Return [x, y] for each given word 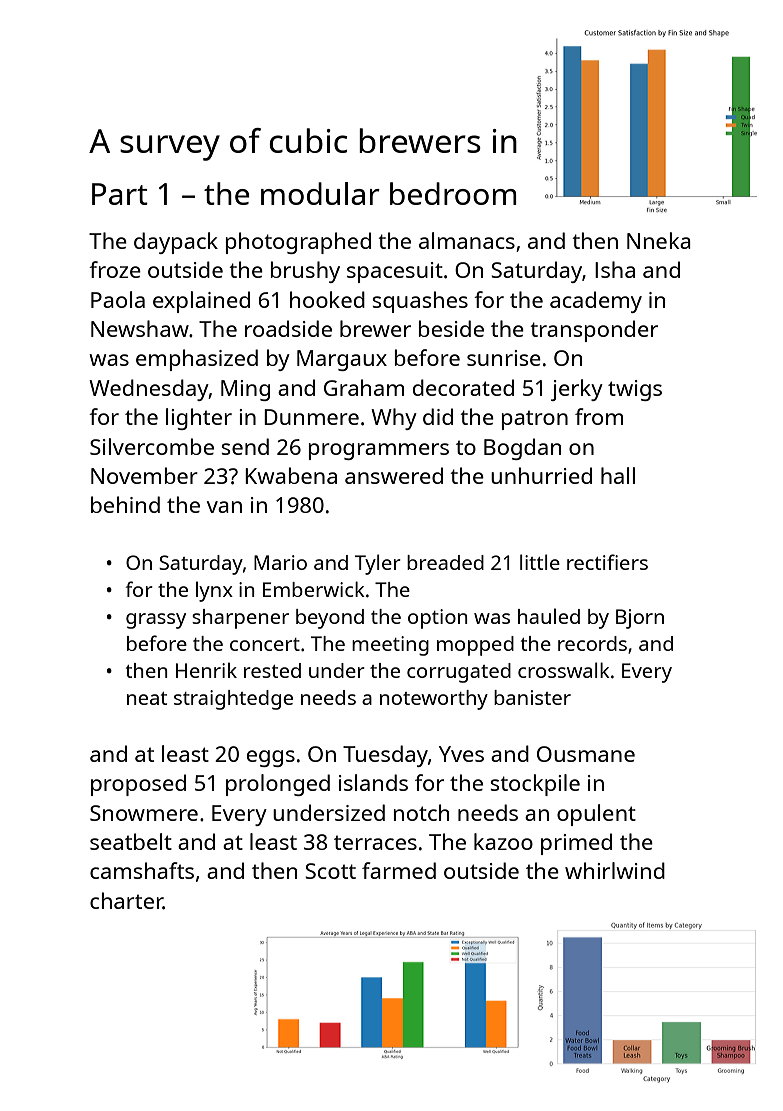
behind [125, 504]
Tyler [378, 564]
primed [576, 844]
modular [320, 193]
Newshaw [140, 328]
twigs [635, 390]
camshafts [142, 870]
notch [421, 812]
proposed [138, 785]
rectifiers [607, 562]
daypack [176, 243]
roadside [288, 328]
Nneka [659, 240]
